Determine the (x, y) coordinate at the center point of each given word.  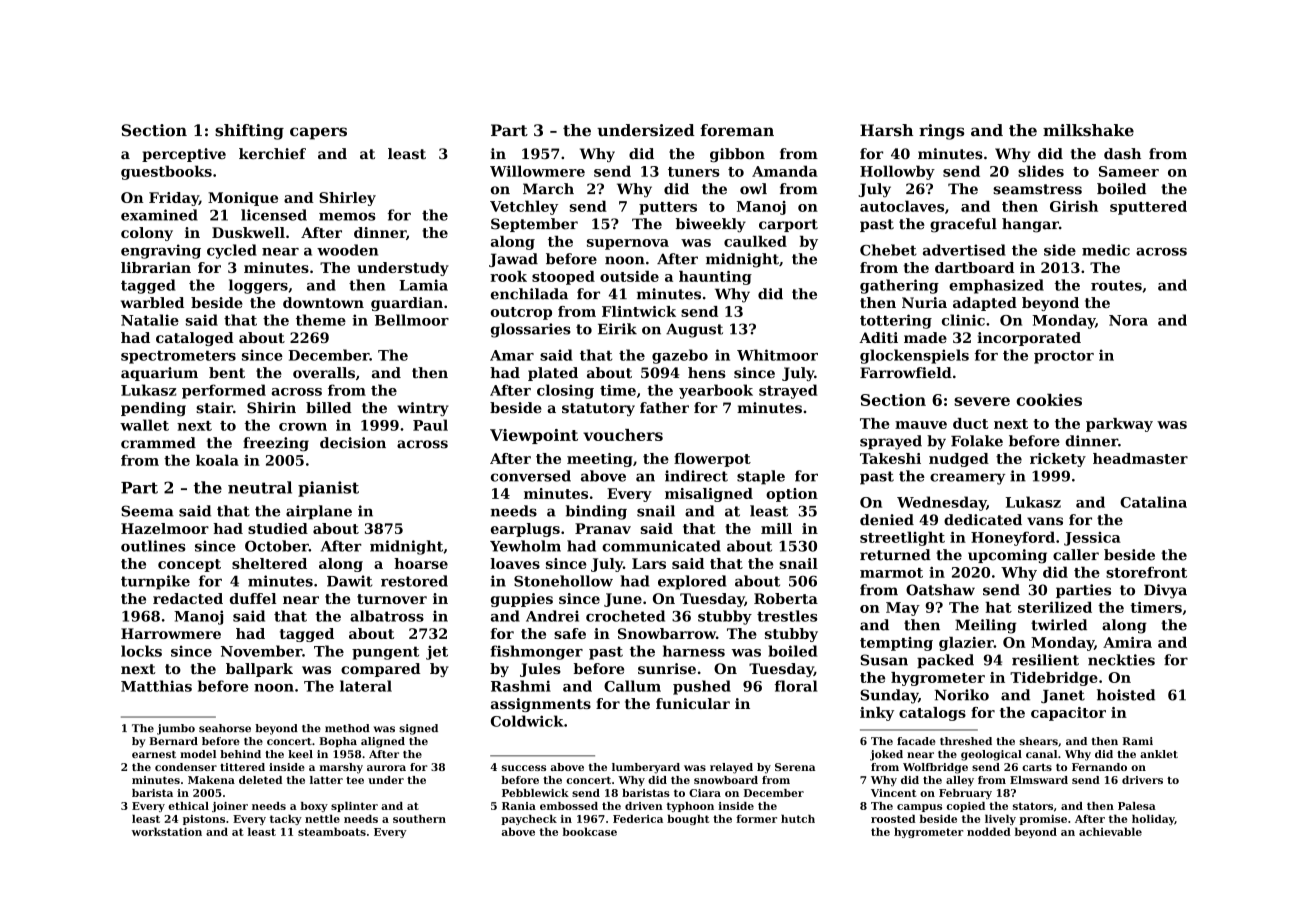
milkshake (1088, 130)
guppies (522, 600)
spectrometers (178, 357)
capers (318, 133)
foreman (737, 130)
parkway (1119, 425)
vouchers (623, 435)
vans (1045, 521)
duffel (253, 598)
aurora (386, 768)
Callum (632, 686)
